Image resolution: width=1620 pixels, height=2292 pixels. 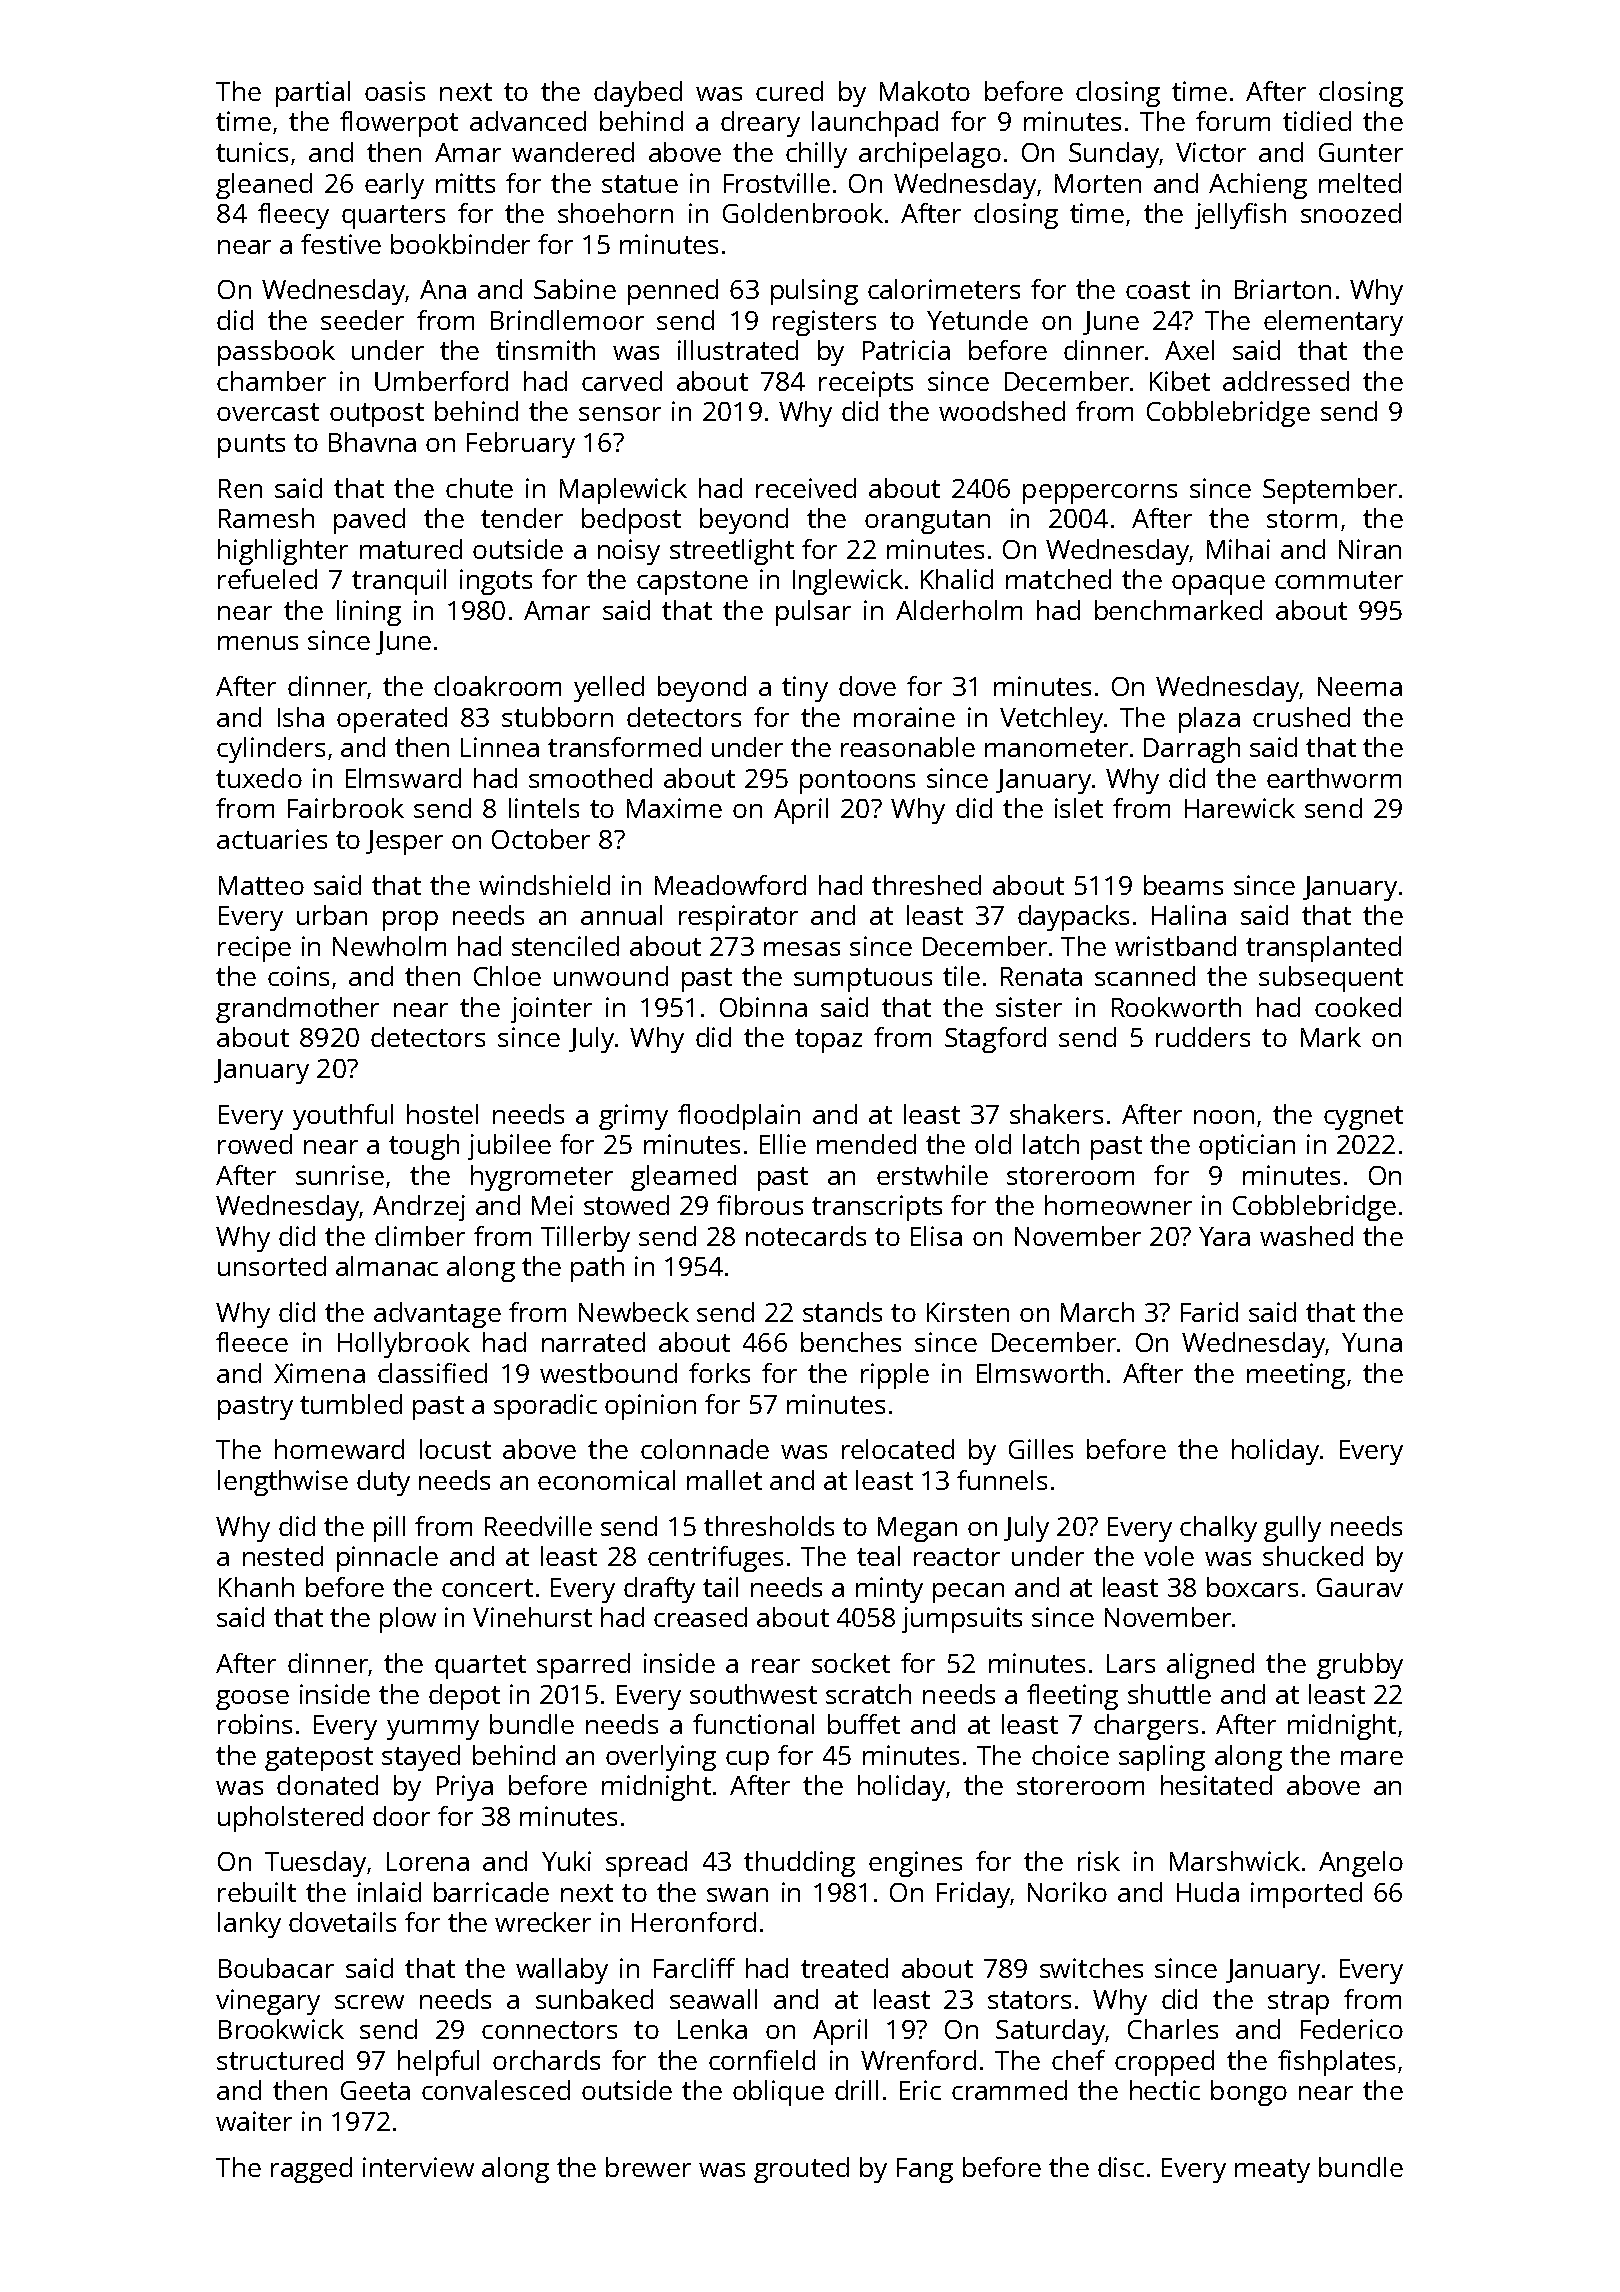 What do you see at coordinates (719, 1373) in the page?
I see `forks` at bounding box center [719, 1373].
